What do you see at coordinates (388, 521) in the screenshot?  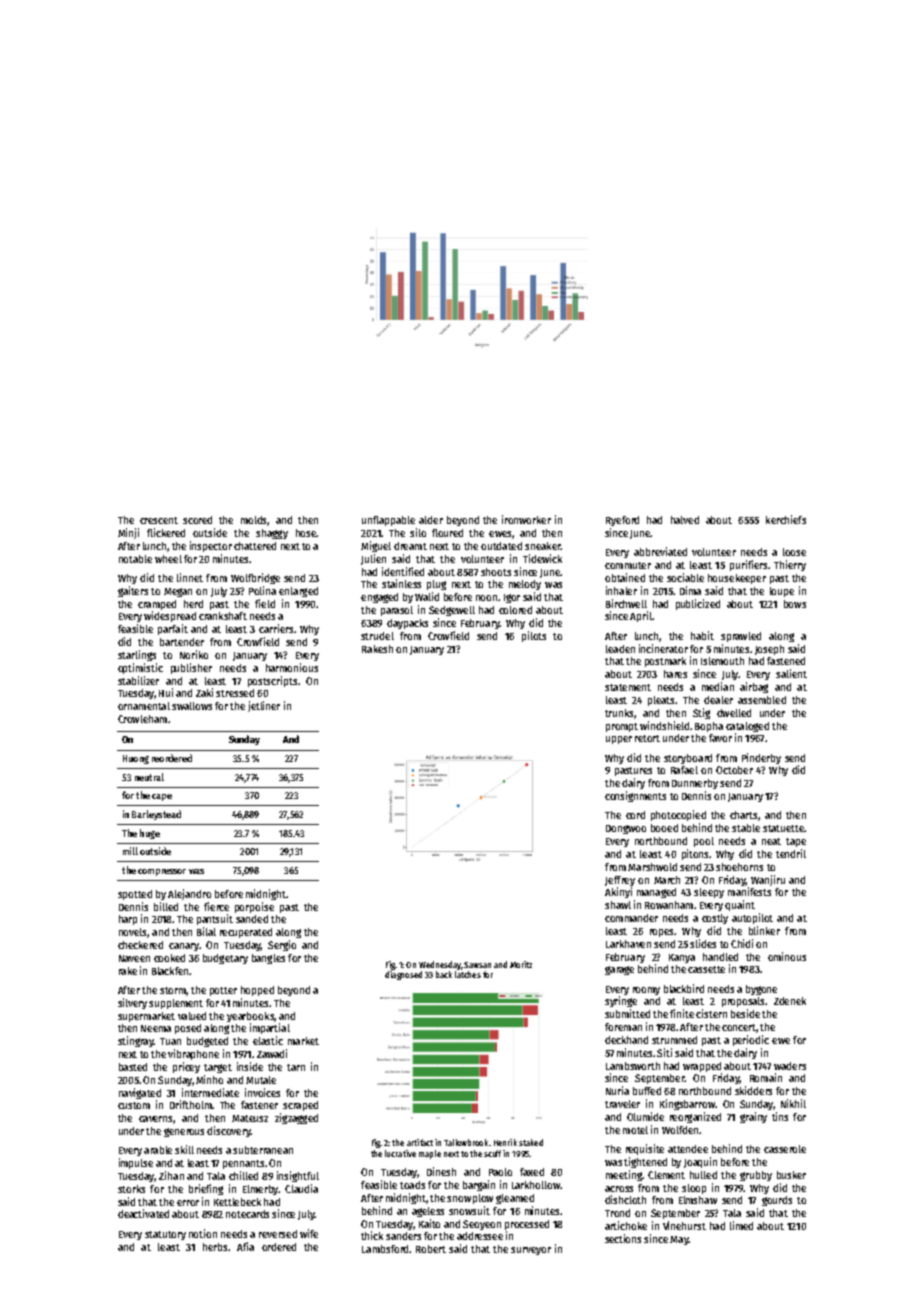 I see `unflappable` at bounding box center [388, 521].
